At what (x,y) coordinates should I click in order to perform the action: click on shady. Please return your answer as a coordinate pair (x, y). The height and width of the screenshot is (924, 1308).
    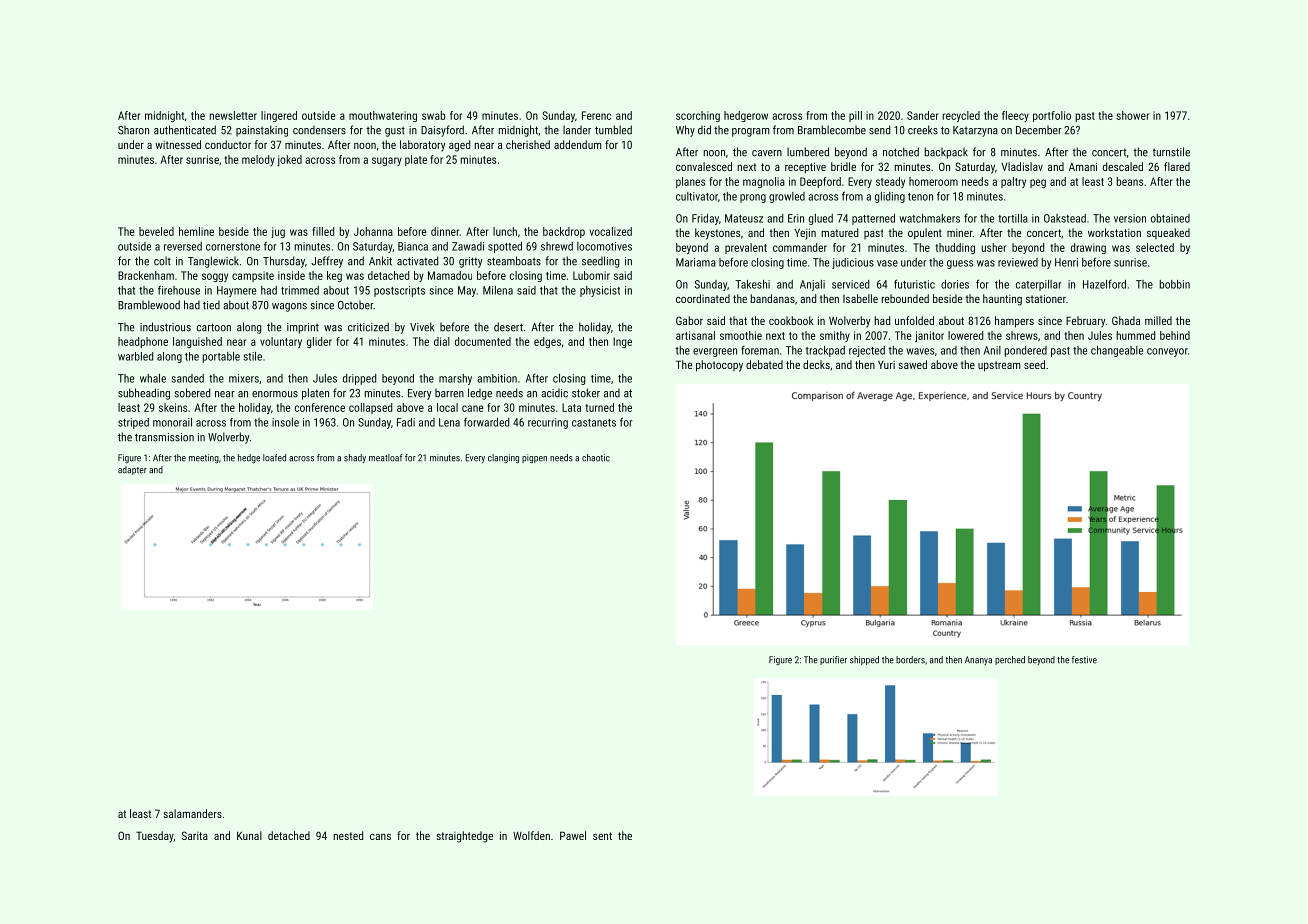
    Looking at the image, I should click on (355, 458).
